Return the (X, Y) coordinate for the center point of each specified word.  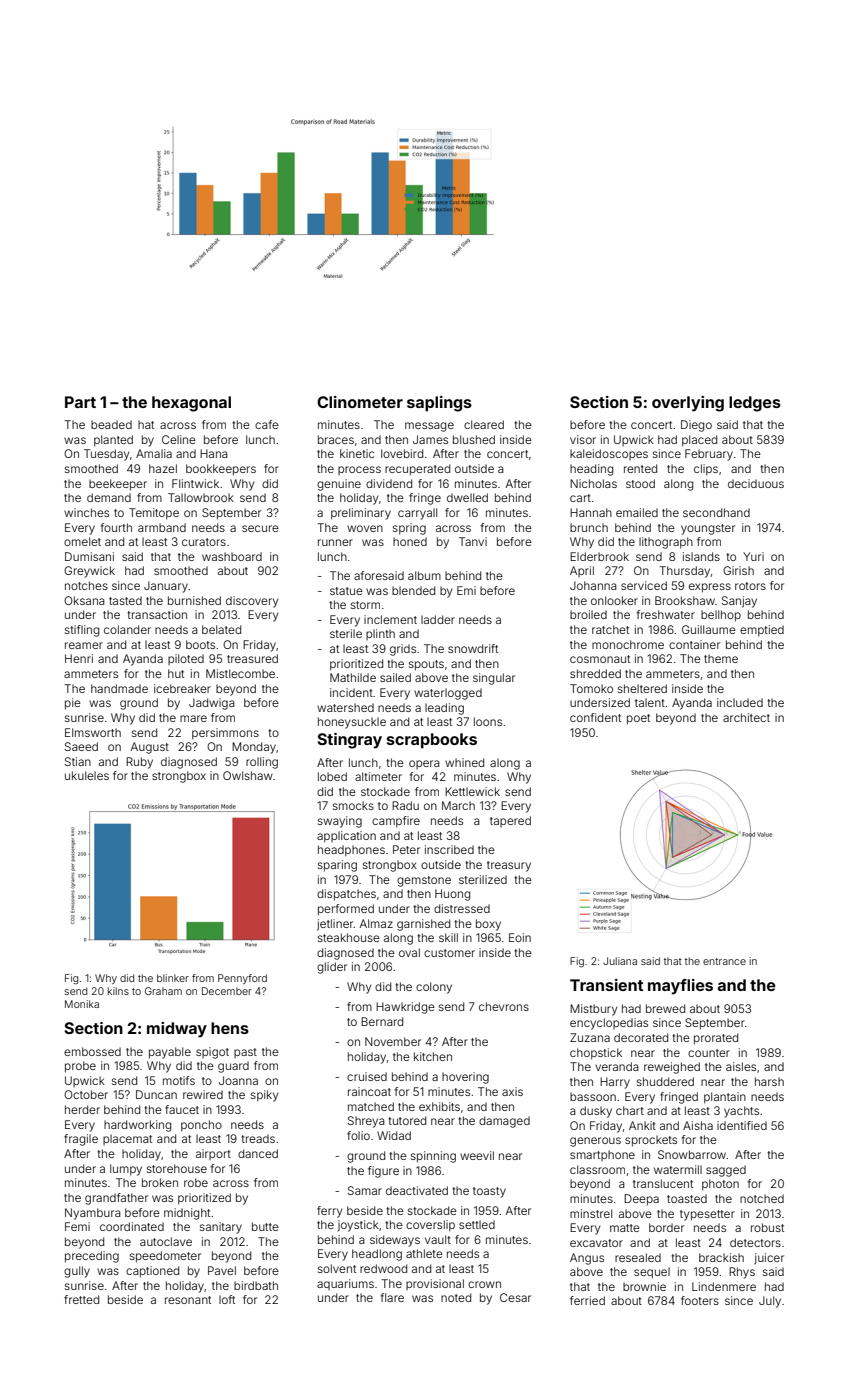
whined (464, 762)
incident (351, 692)
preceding (92, 1257)
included (740, 702)
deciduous (756, 483)
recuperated (417, 470)
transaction (157, 614)
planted (113, 441)
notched (762, 1198)
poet (638, 719)
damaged (504, 1122)
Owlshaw (248, 775)
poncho (201, 1126)
